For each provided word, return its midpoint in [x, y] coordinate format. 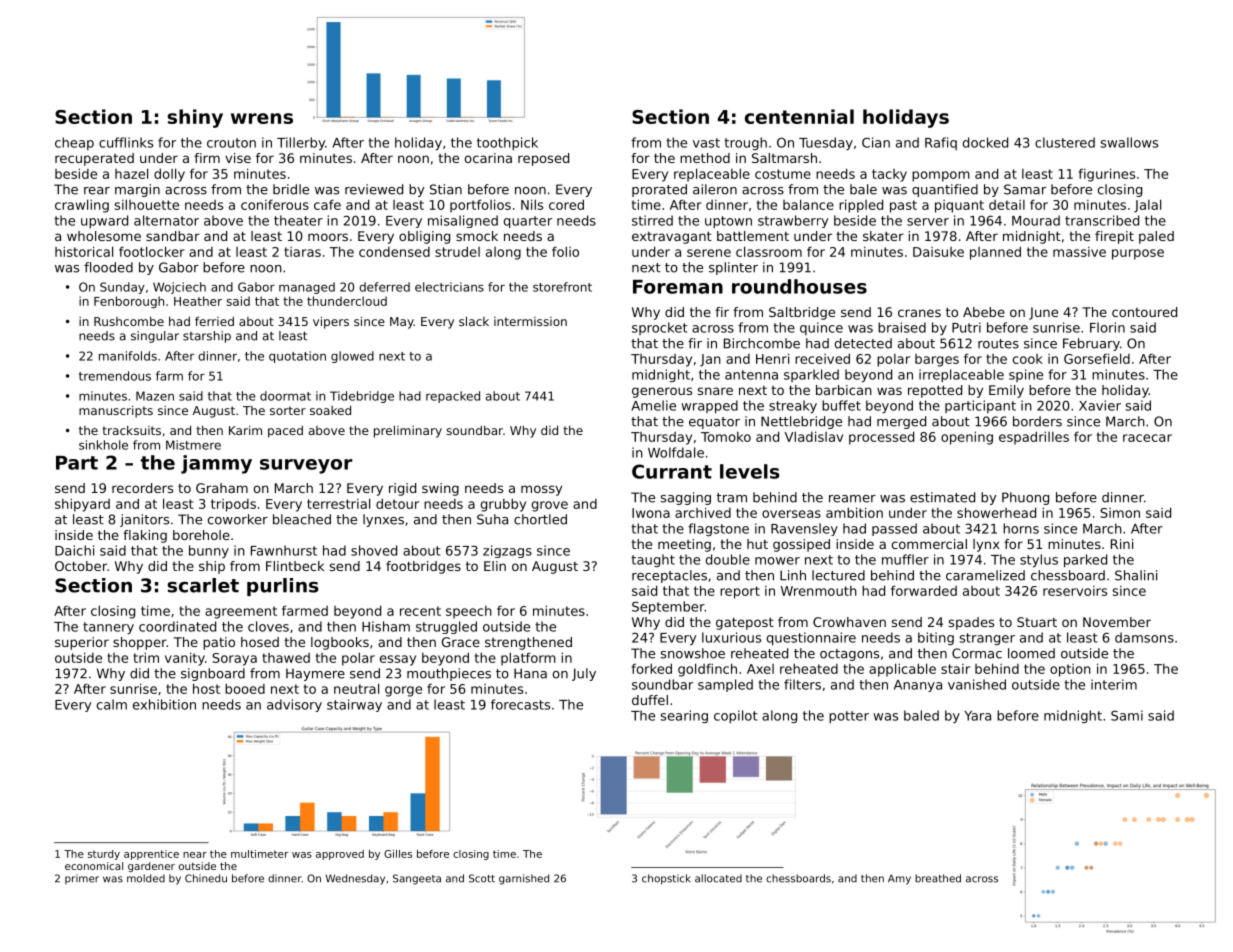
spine [1026, 375]
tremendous [115, 376]
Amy [899, 879]
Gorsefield [1097, 358]
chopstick [666, 879]
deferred [384, 287]
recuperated [94, 159]
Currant [672, 471]
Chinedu [206, 878]
